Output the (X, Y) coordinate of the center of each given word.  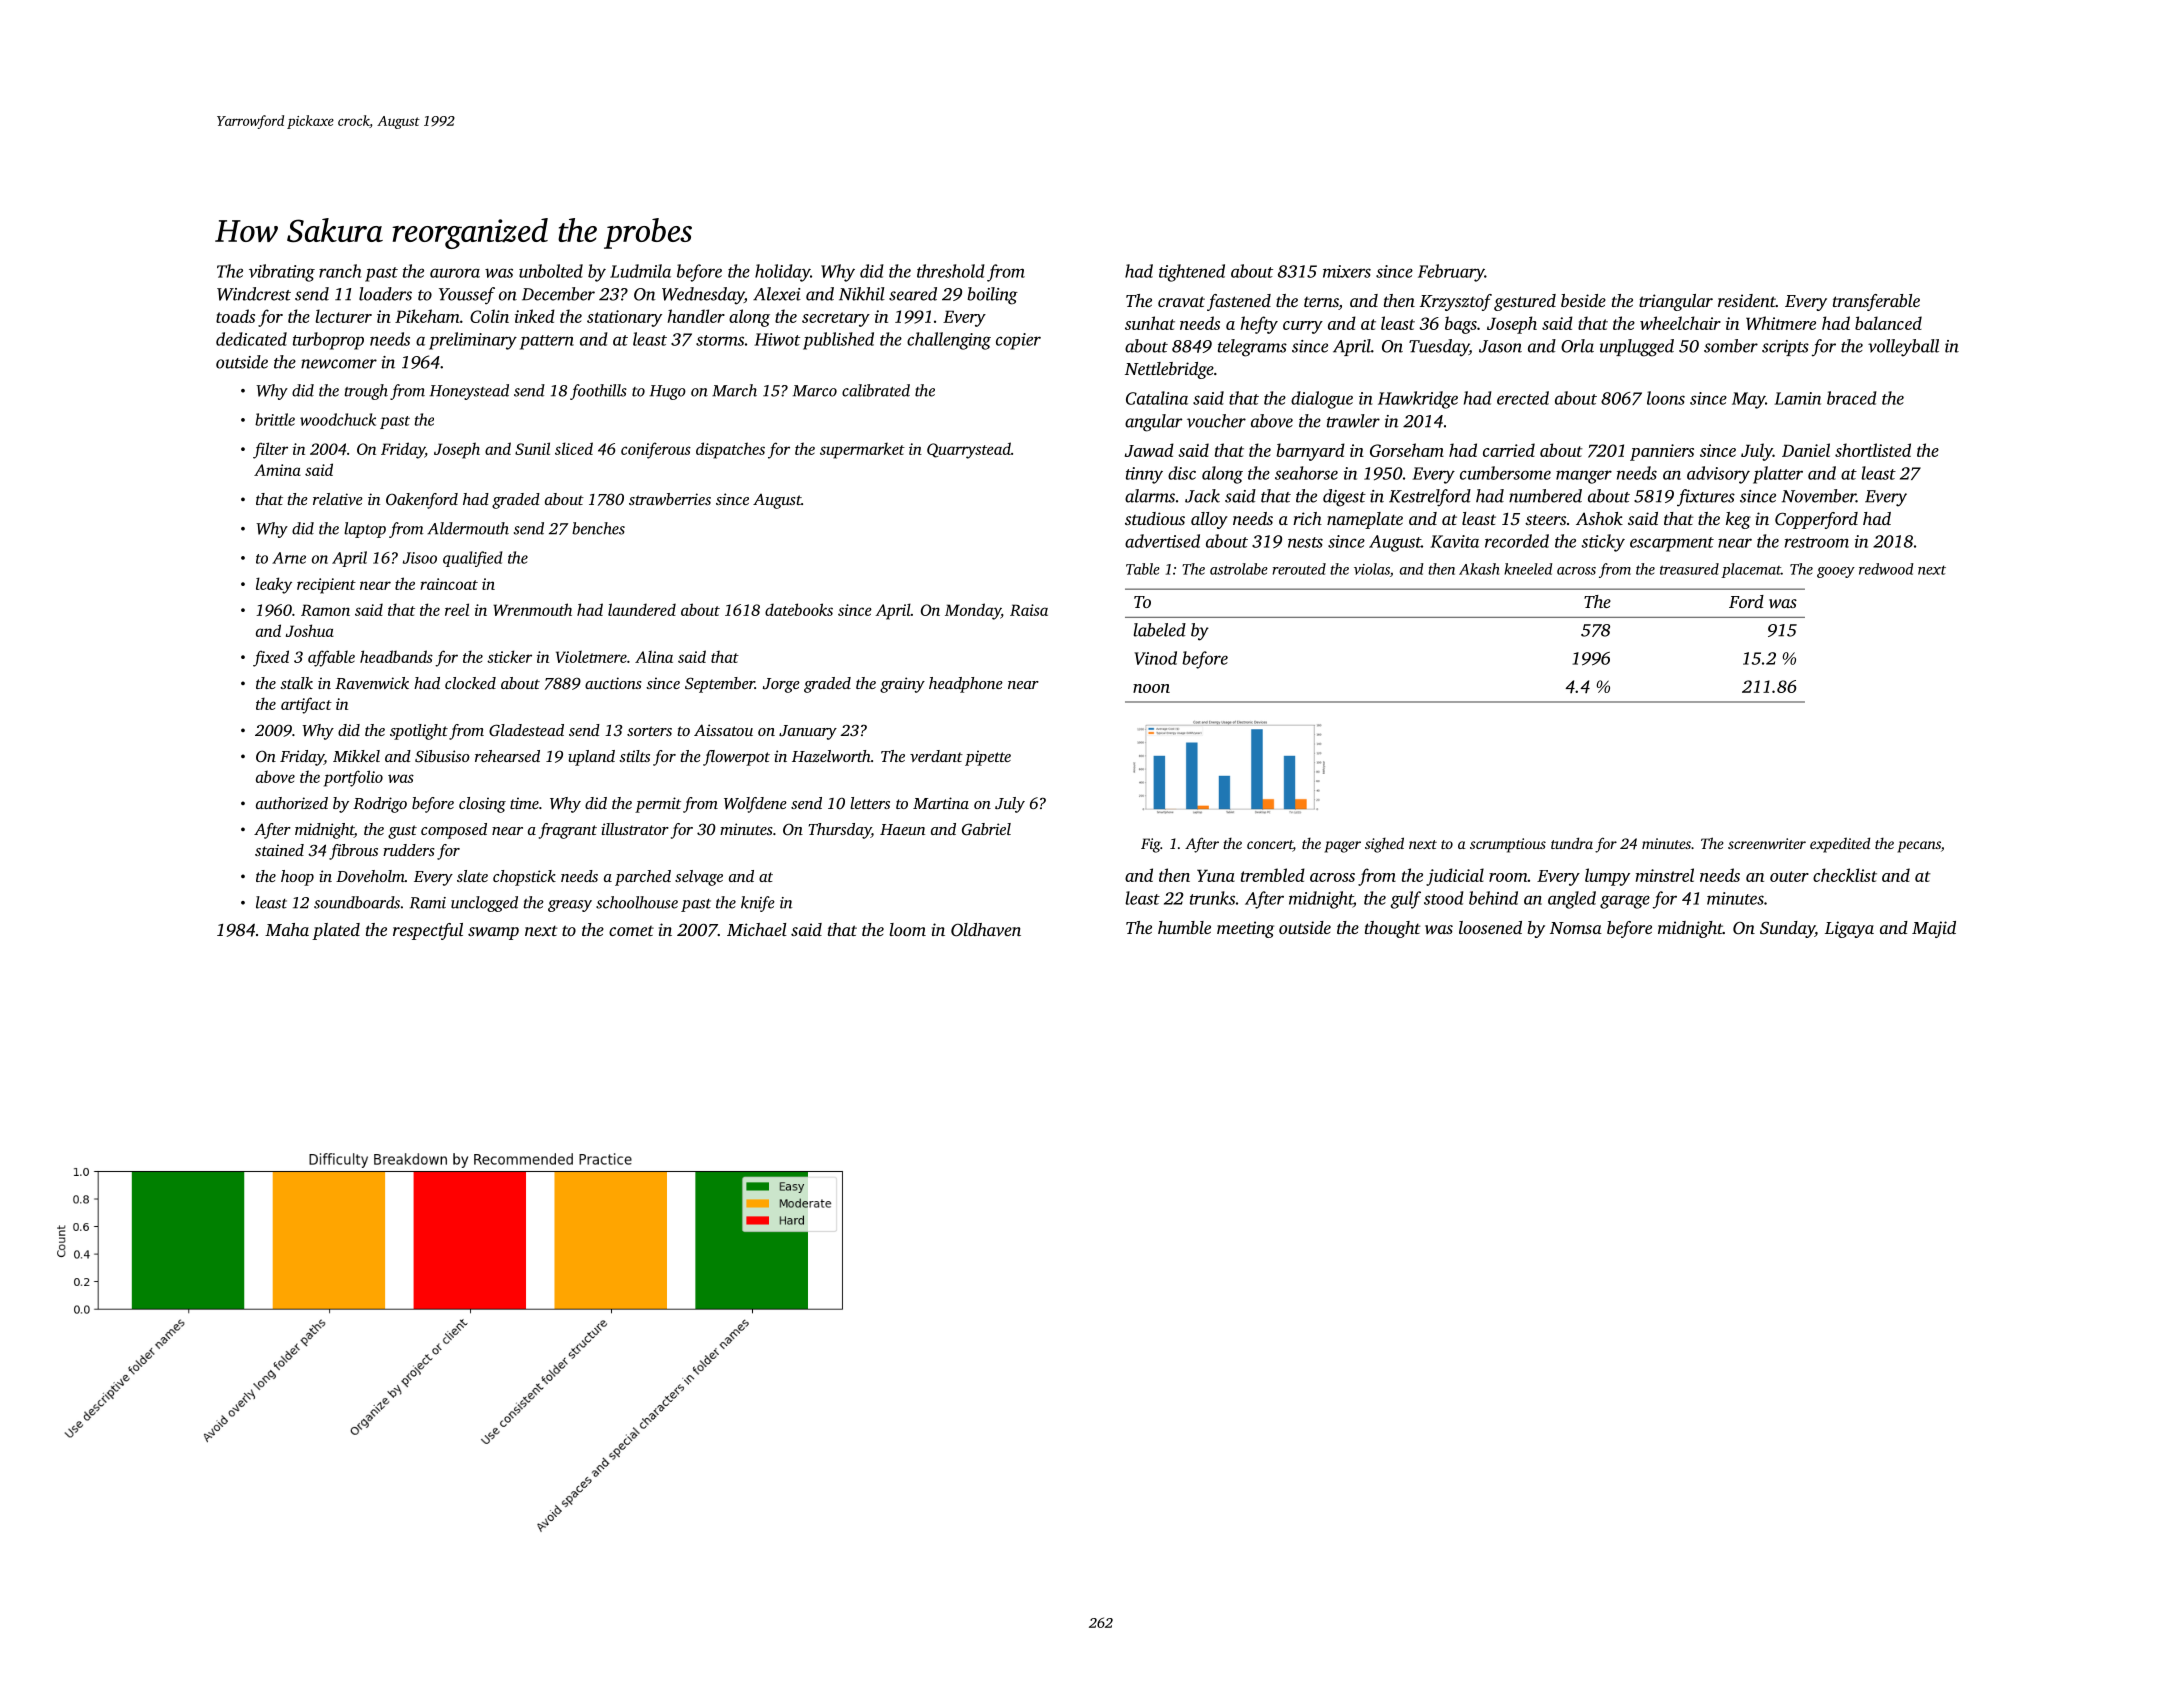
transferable (1876, 302)
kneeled (1528, 569)
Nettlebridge (1169, 370)
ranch (340, 271)
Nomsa (1576, 928)
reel (457, 609)
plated (336, 931)
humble (1184, 927)
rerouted (1299, 569)
